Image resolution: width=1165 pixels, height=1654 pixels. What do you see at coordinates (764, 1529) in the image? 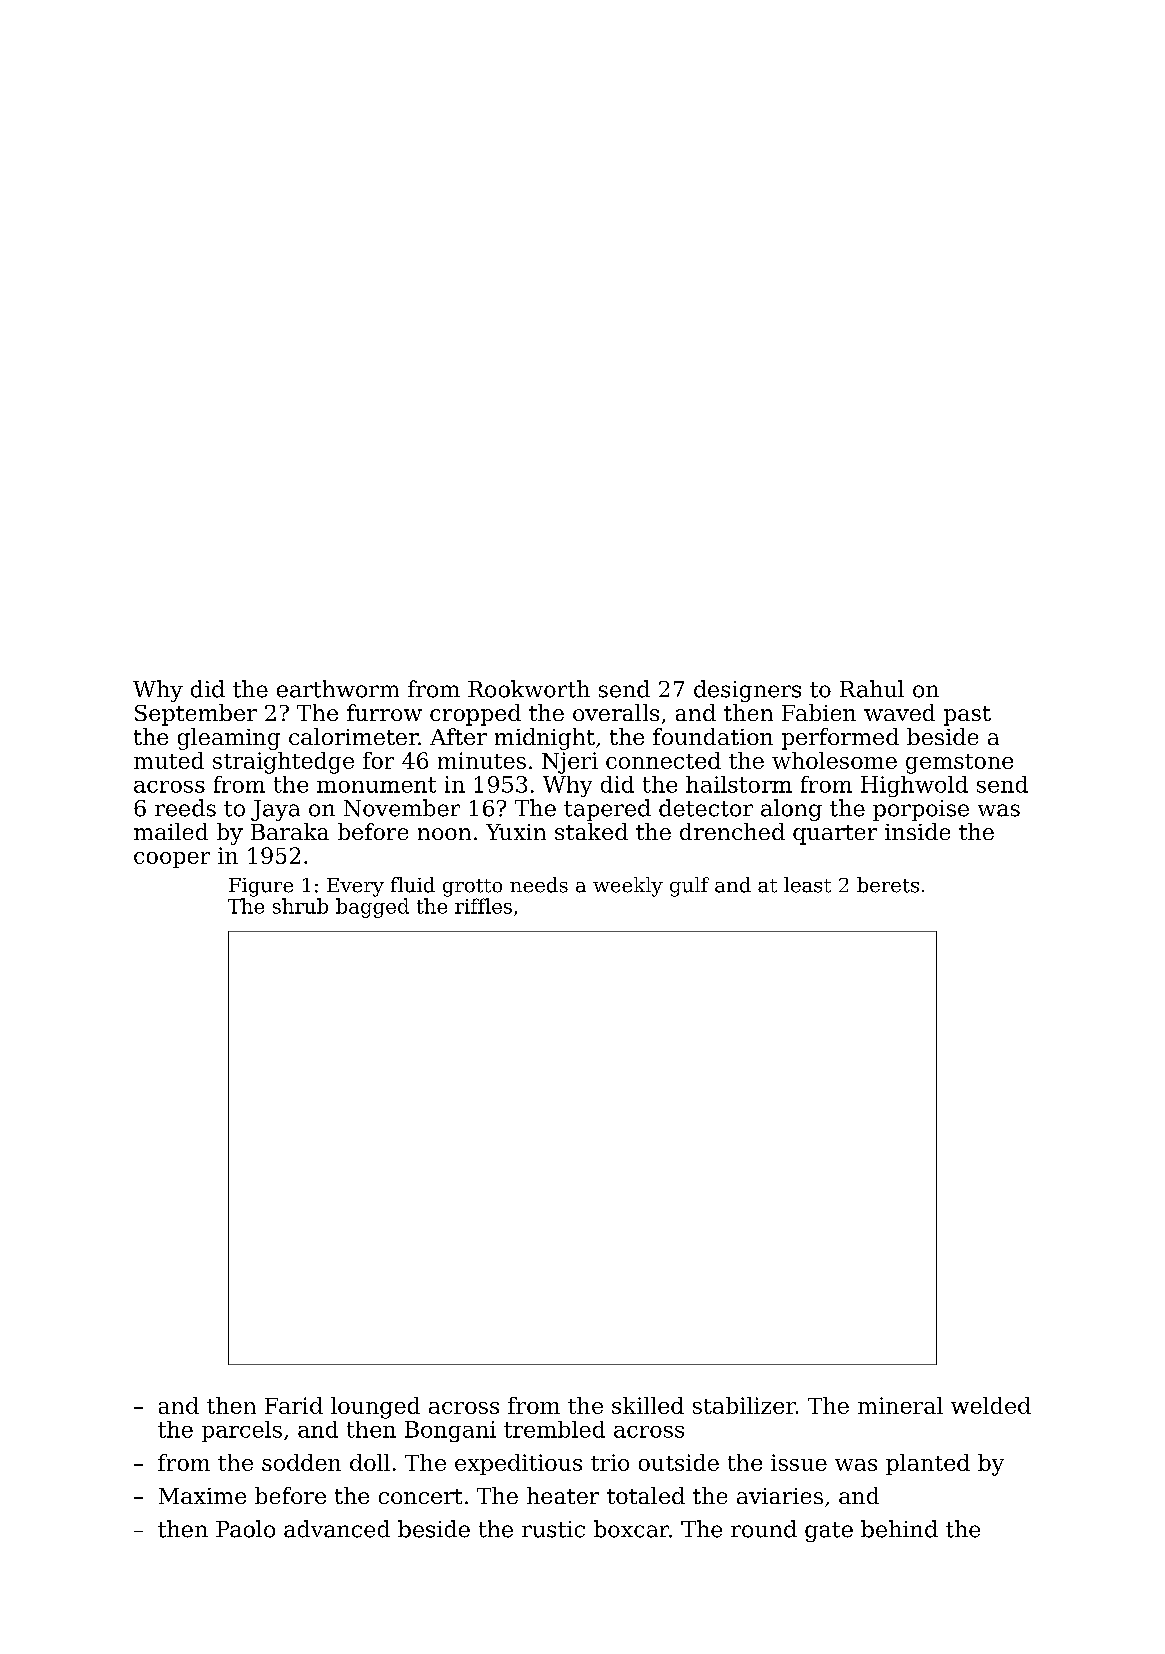
I see `round` at bounding box center [764, 1529].
